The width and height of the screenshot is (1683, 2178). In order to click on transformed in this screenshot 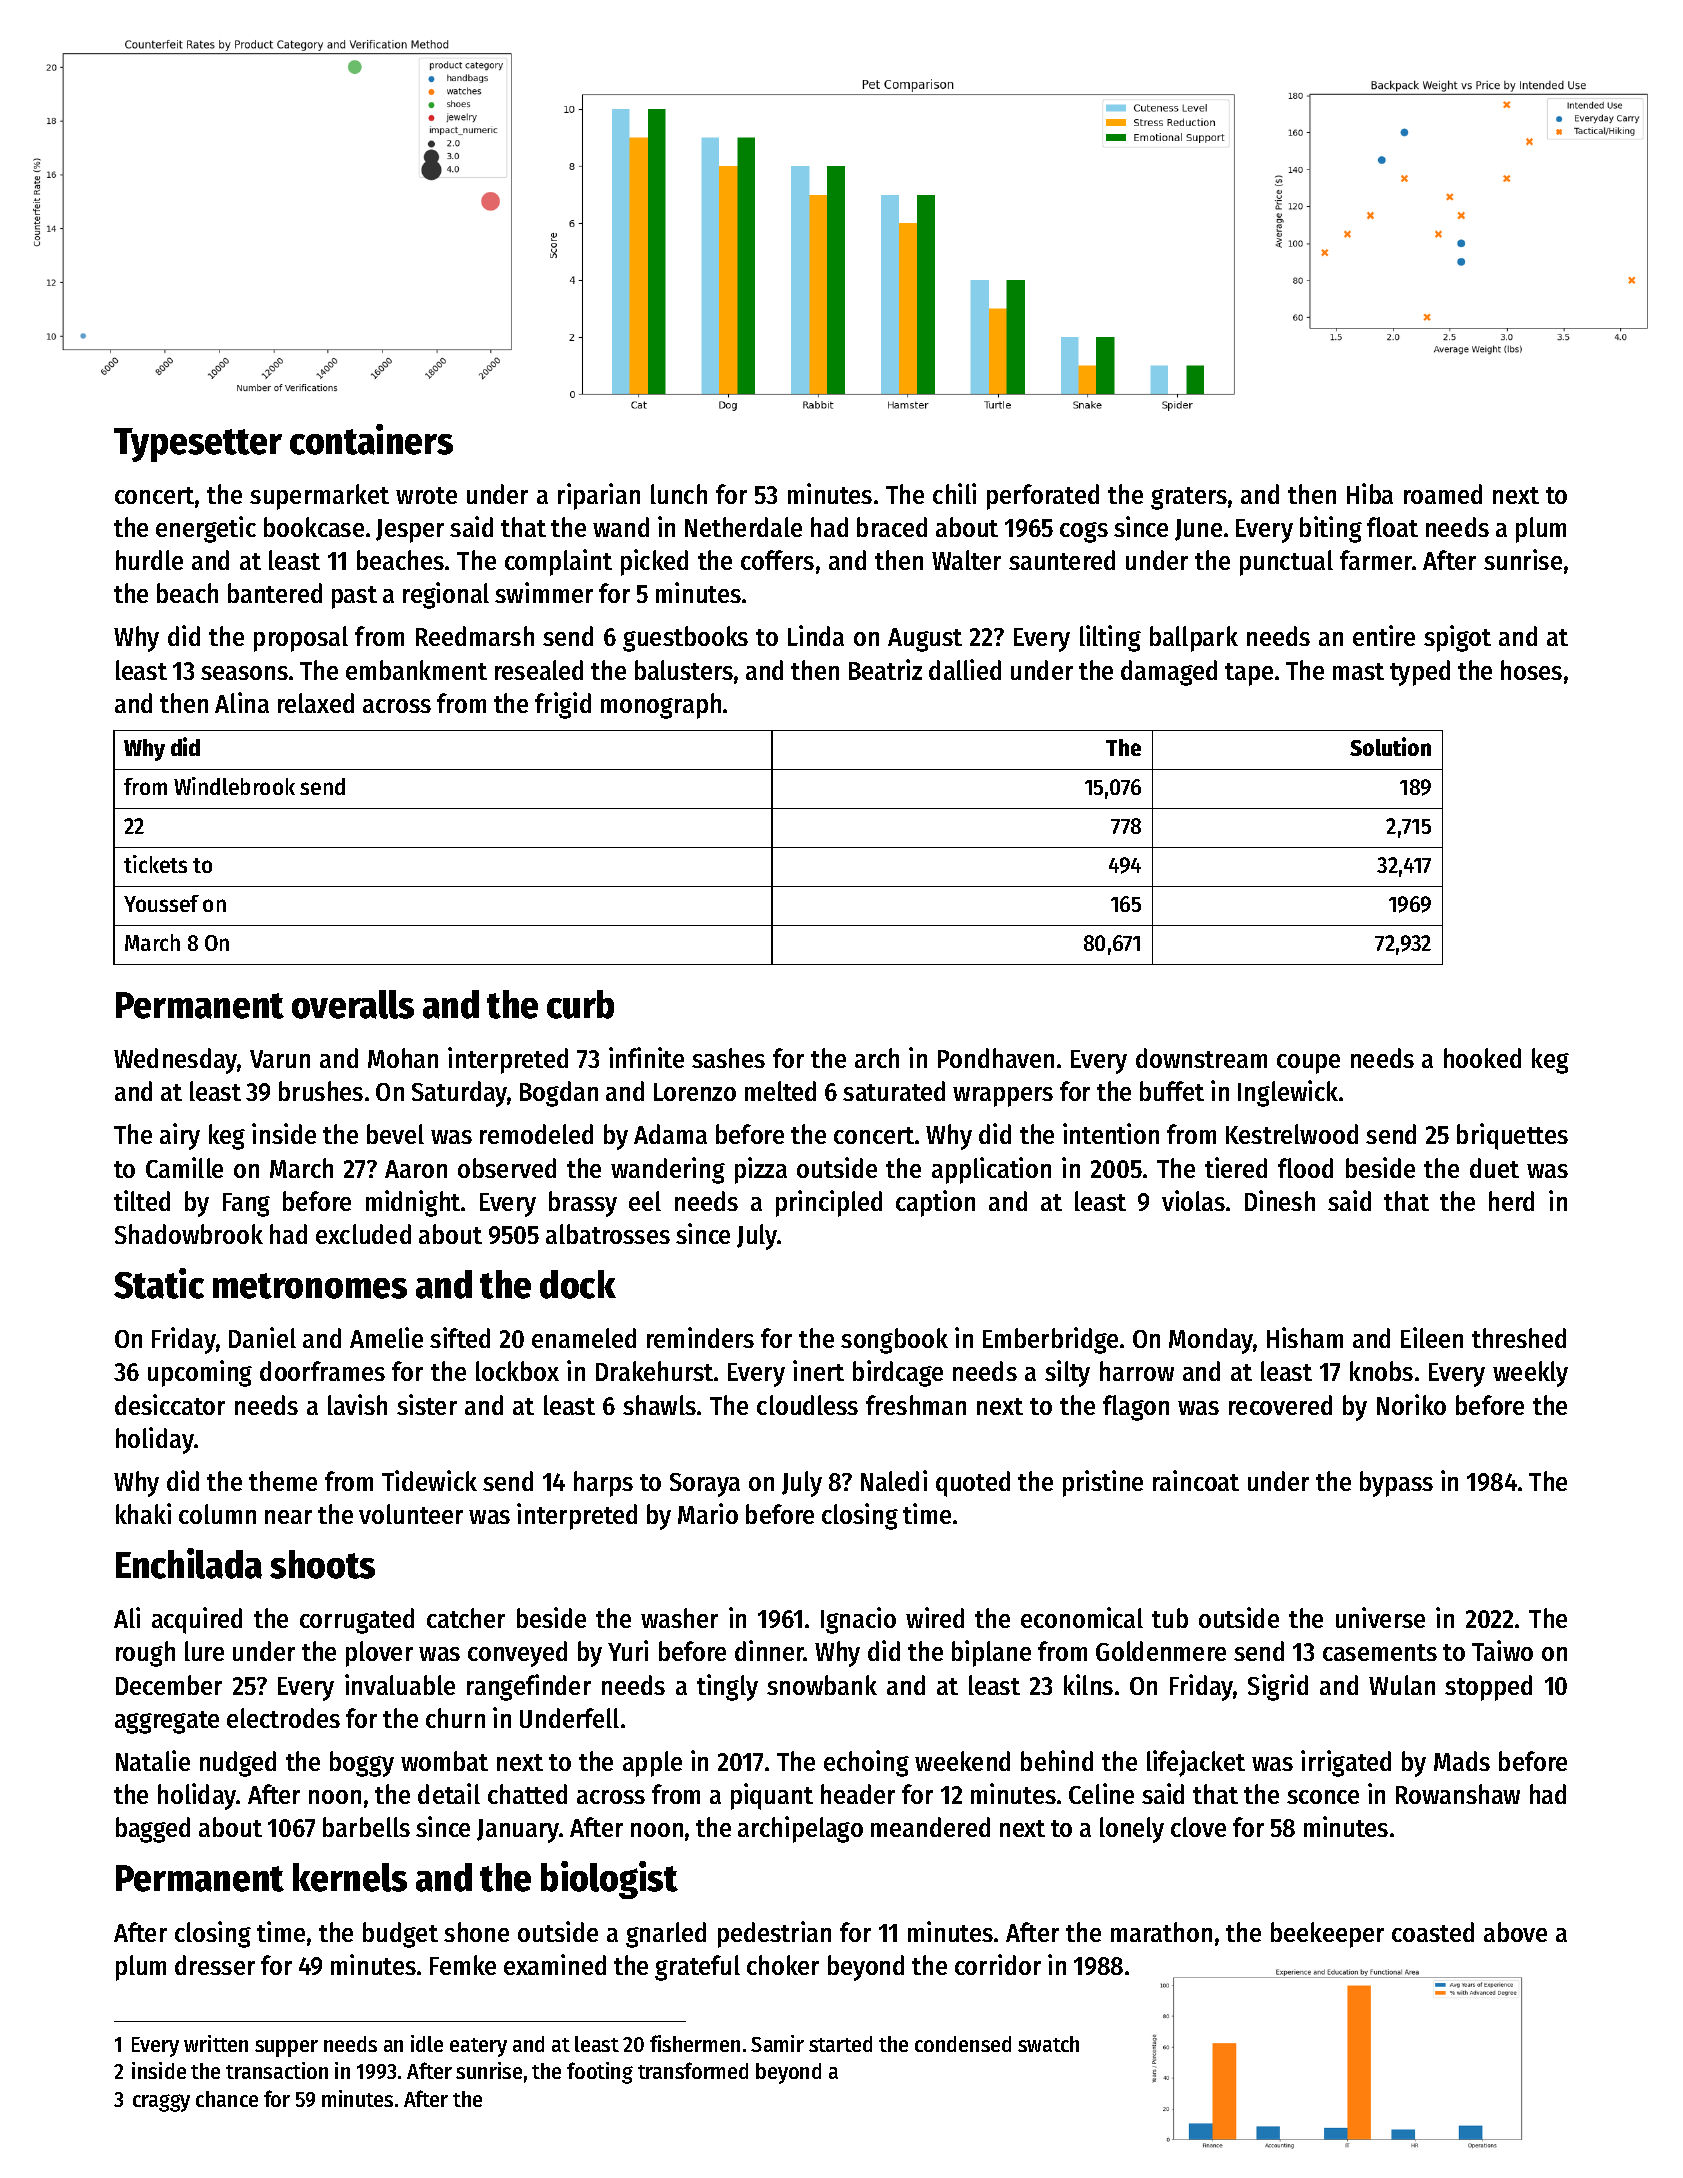, I will do `click(693, 2070)`.
